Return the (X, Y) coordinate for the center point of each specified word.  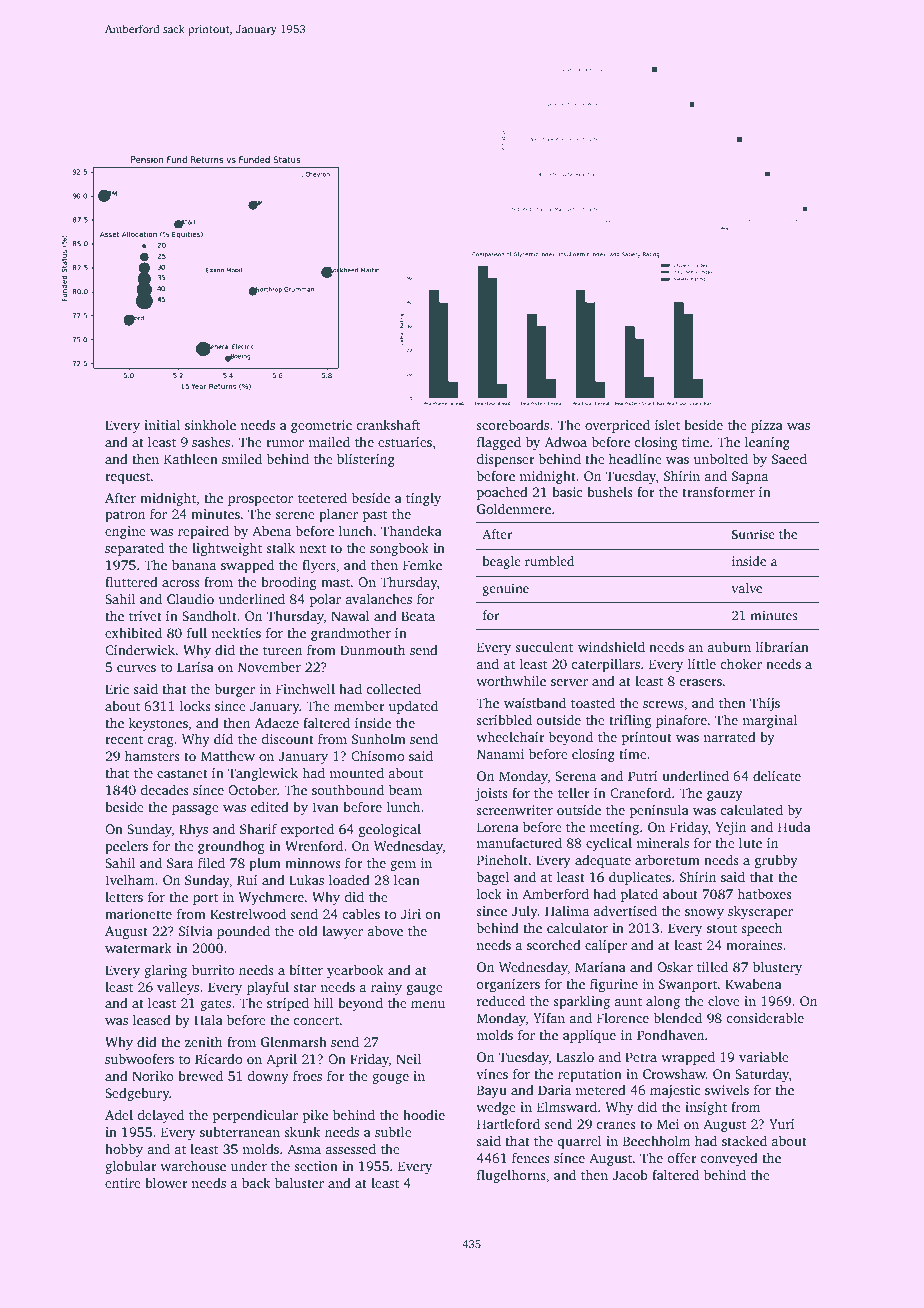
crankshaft (388, 424)
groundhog (231, 847)
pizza (767, 426)
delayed (160, 1116)
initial (162, 424)
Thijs (765, 704)
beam (405, 789)
